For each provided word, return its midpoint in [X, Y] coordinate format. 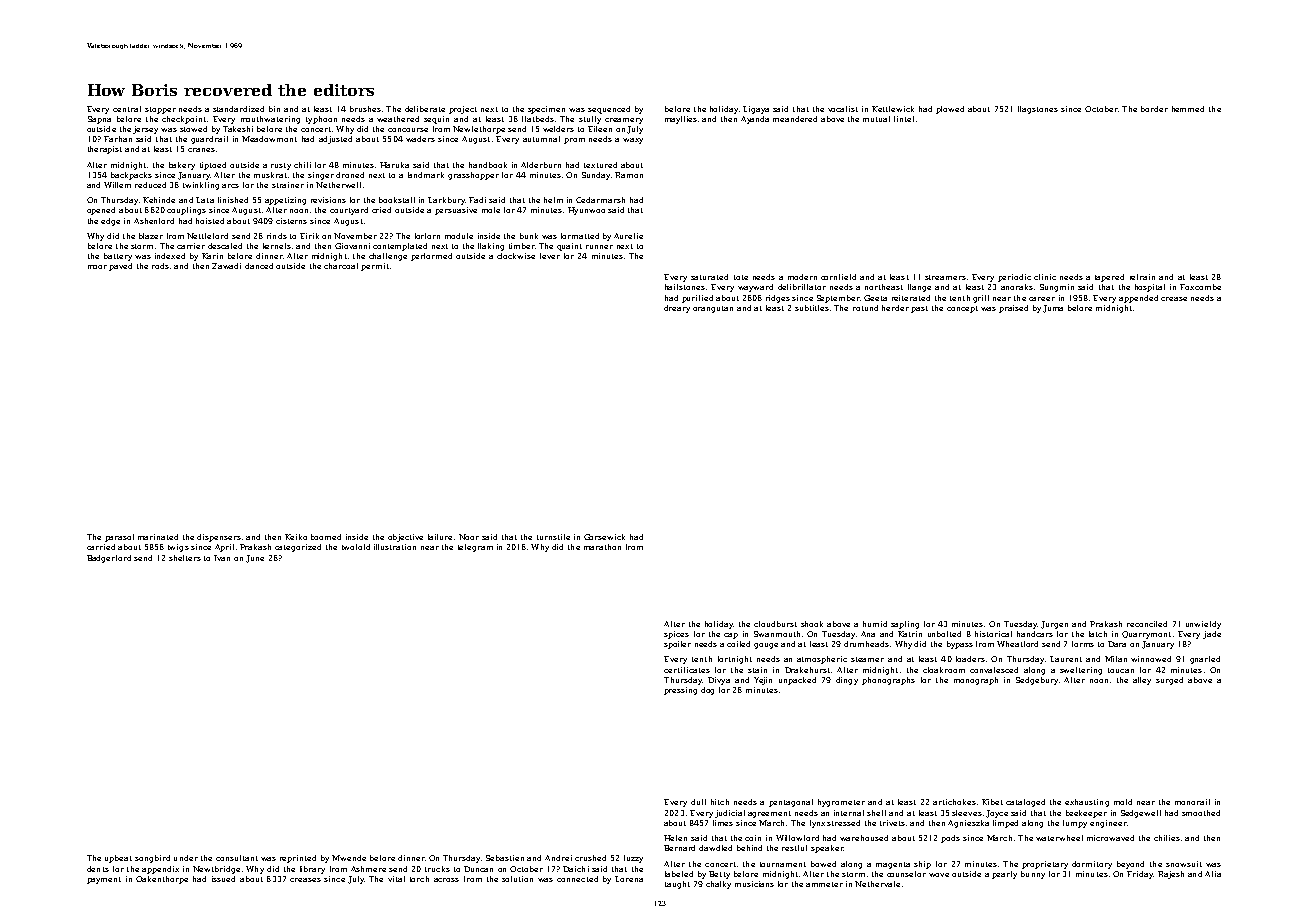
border [1154, 109]
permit [375, 267]
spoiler [677, 645]
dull [698, 802]
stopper [160, 110]
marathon [602, 547]
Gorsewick [604, 537]
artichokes [954, 802]
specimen [546, 110]
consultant [237, 858]
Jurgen [1054, 625]
